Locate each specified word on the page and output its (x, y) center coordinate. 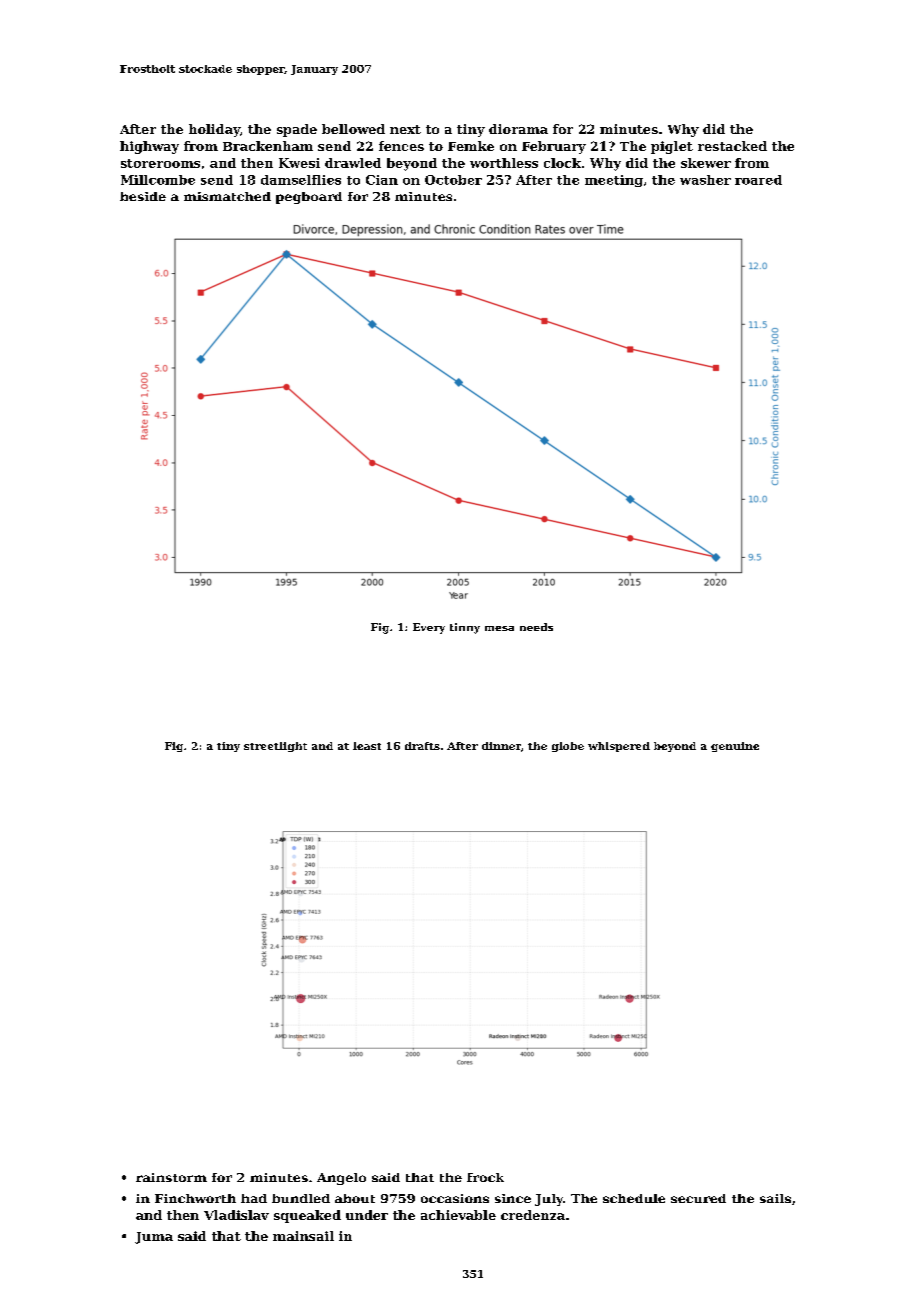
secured (698, 1198)
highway (149, 147)
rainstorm (171, 1177)
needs (536, 627)
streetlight (275, 747)
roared (758, 180)
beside (143, 196)
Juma (154, 1238)
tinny (465, 628)
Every (429, 628)
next (405, 129)
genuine (735, 747)
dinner (501, 746)
